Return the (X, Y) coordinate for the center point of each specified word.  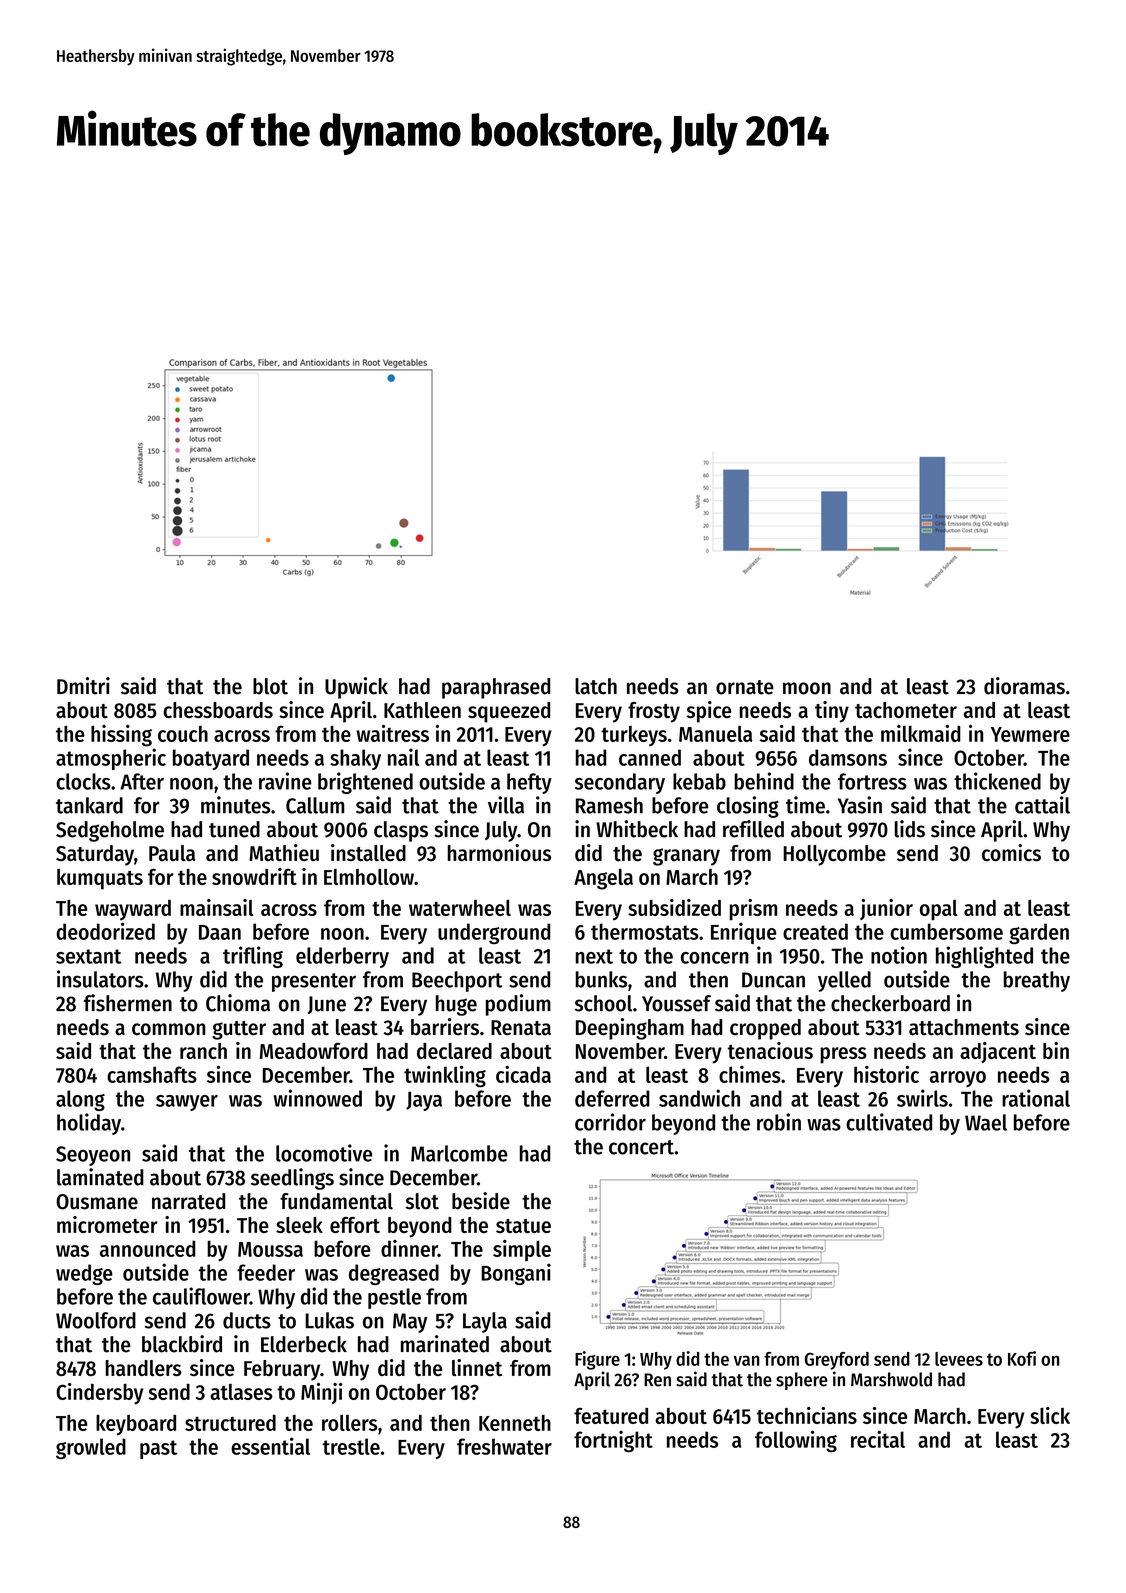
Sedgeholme (110, 831)
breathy (1037, 981)
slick (1050, 1415)
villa (506, 805)
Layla (485, 1322)
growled (91, 1448)
